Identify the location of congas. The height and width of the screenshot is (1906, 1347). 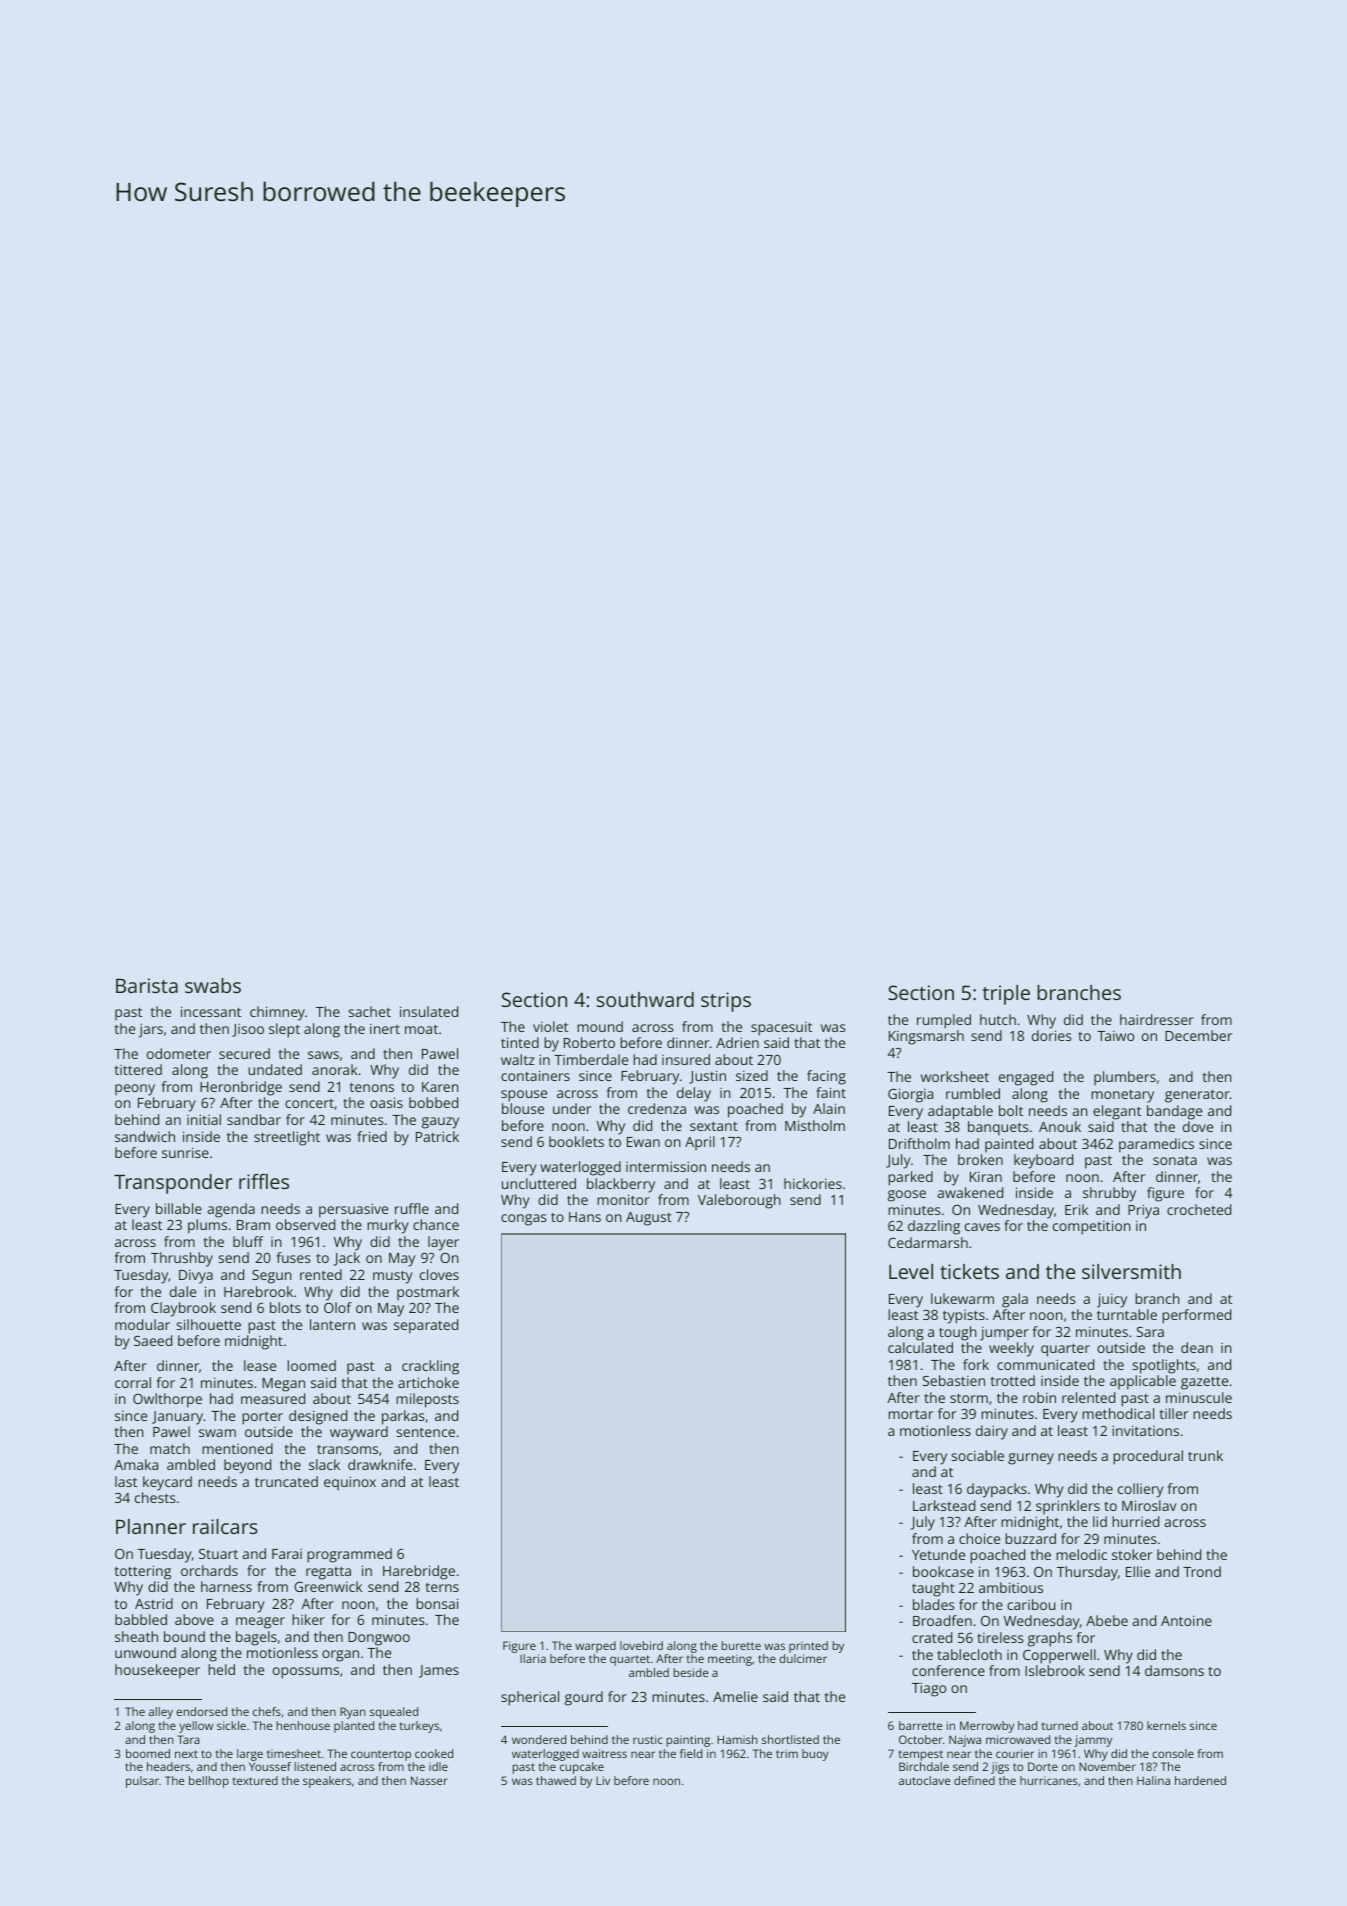
(524, 1220).
